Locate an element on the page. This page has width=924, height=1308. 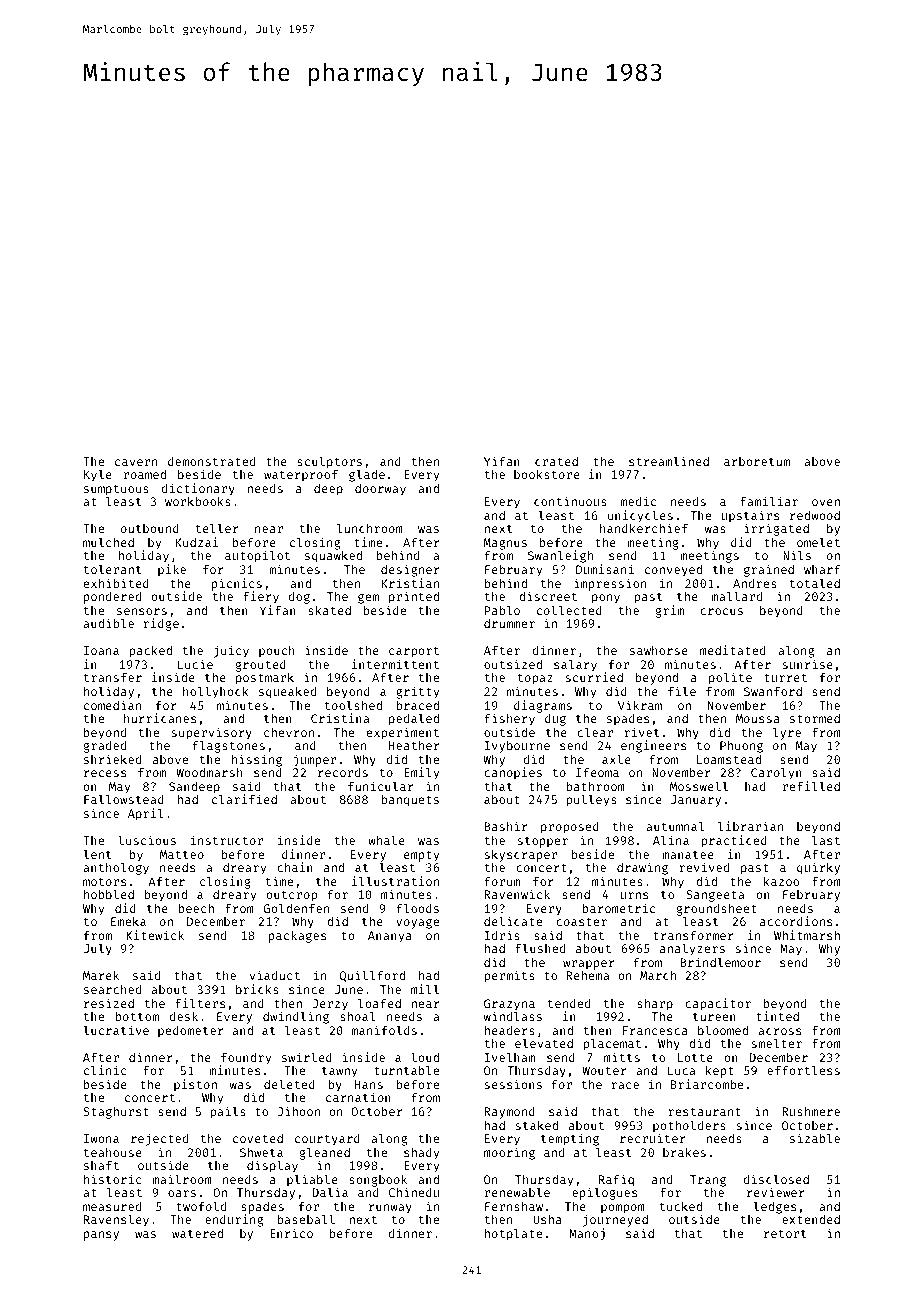
comedian is located at coordinates (112, 705).
